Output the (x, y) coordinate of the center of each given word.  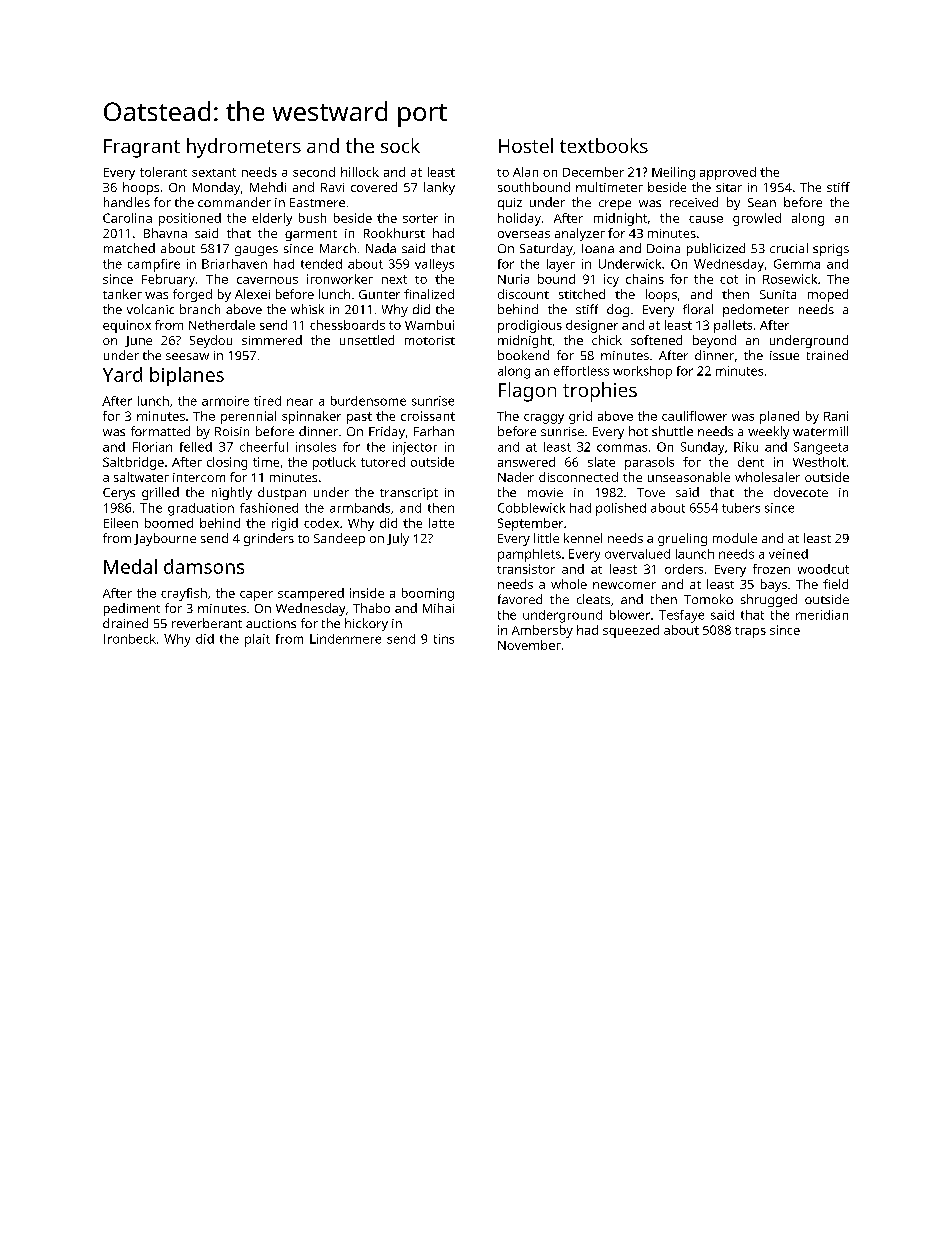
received (694, 202)
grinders (269, 539)
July (398, 539)
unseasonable (689, 477)
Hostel (526, 145)
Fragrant (142, 148)
